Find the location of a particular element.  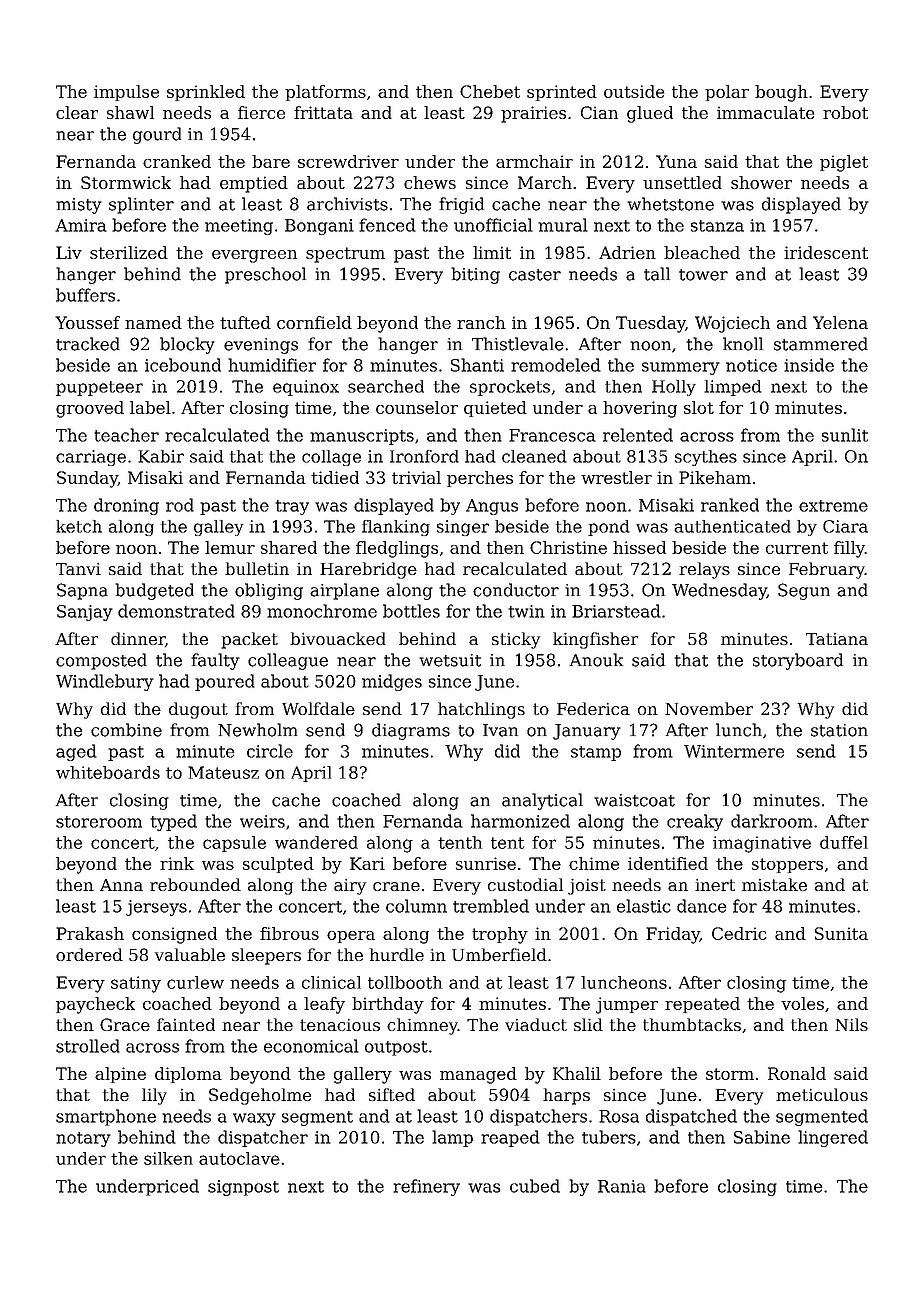

trembled is located at coordinates (491, 906).
